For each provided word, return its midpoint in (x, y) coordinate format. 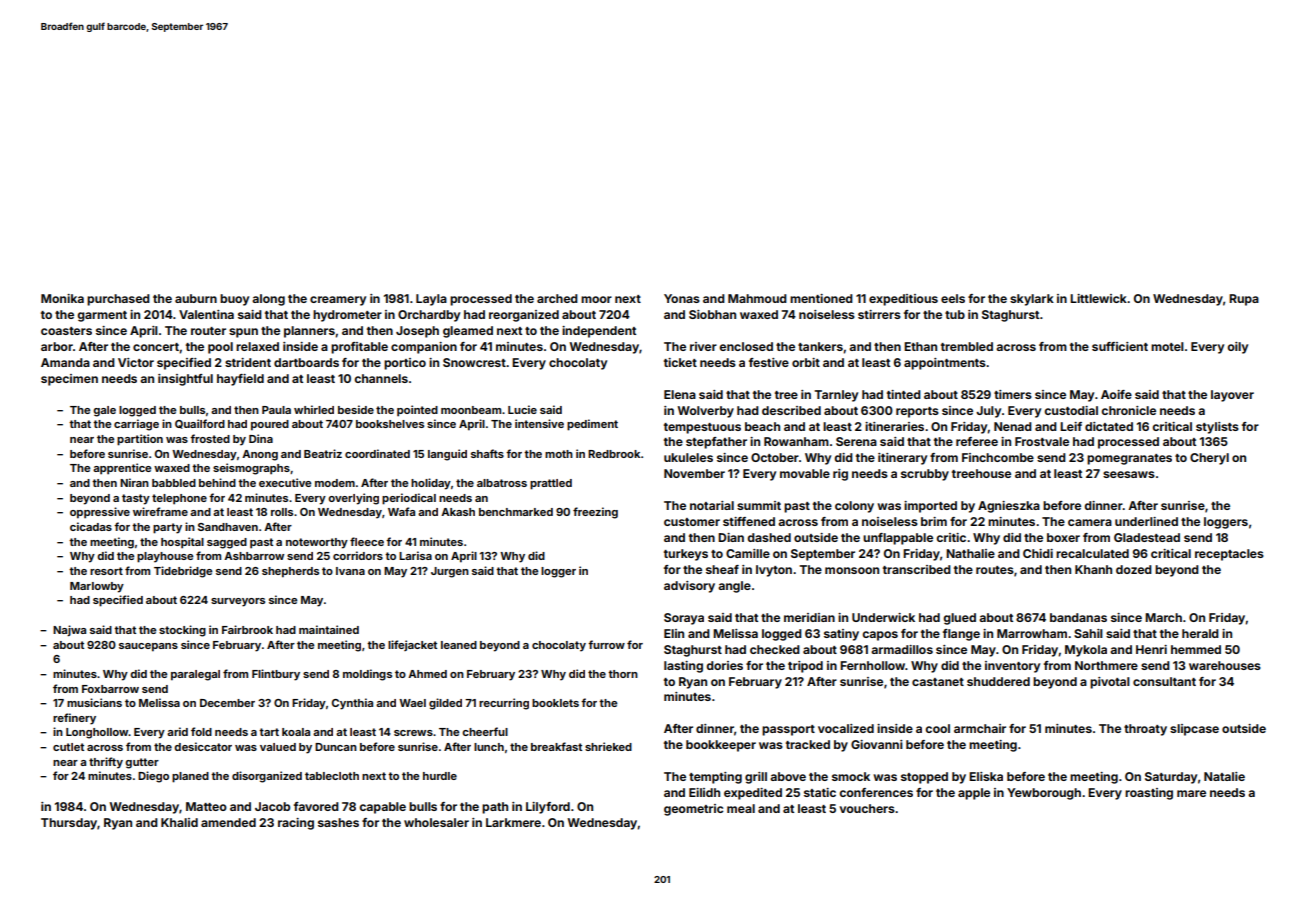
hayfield (240, 380)
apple (974, 794)
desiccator (203, 746)
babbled (174, 483)
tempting (715, 778)
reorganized (524, 316)
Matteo (206, 806)
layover (1232, 396)
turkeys (686, 555)
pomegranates (1129, 459)
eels (953, 298)
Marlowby (97, 587)
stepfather (716, 443)
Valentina (206, 314)
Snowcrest (474, 362)
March (1163, 617)
